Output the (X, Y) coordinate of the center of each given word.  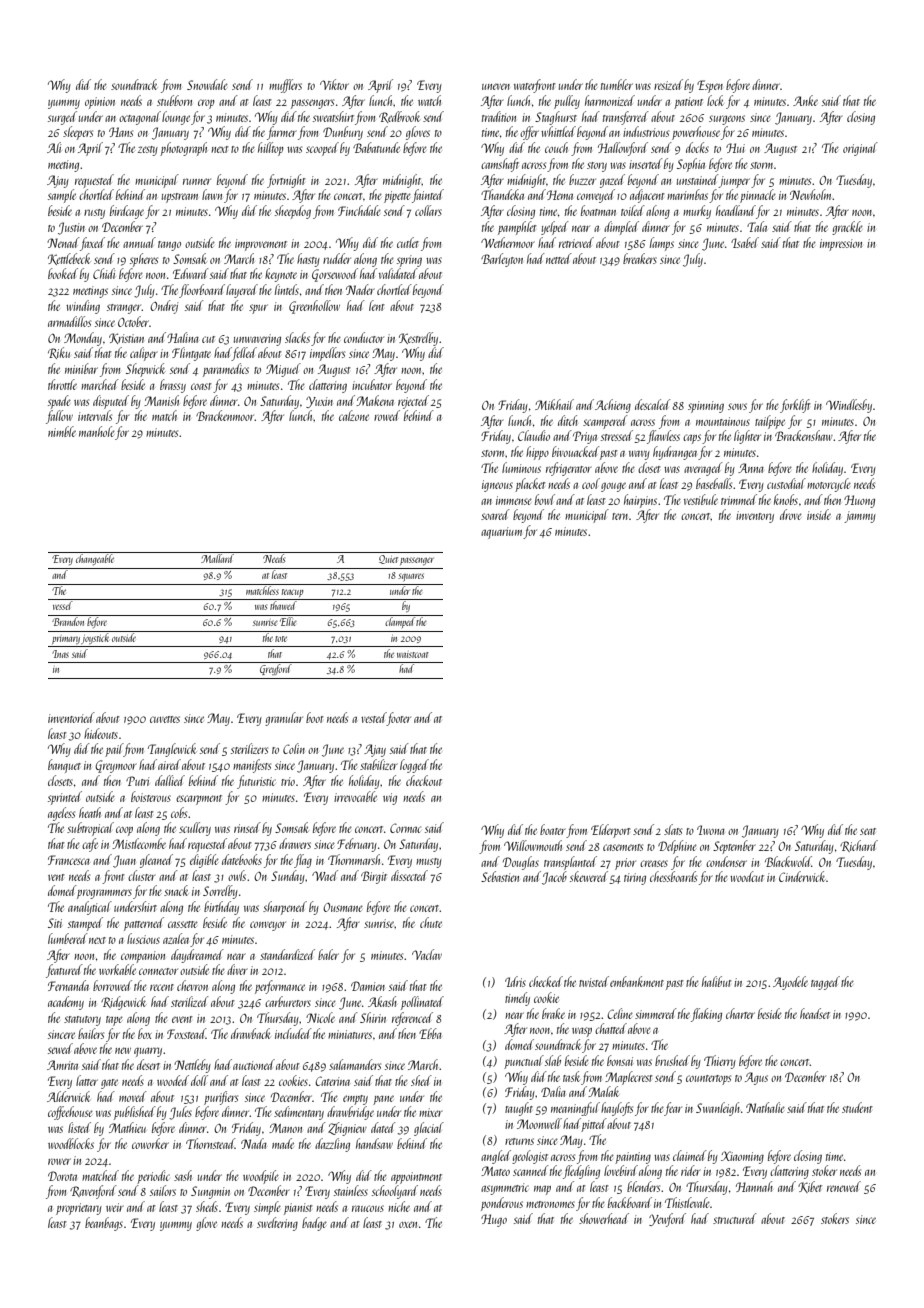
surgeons (727, 120)
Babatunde (376, 147)
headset (815, 1013)
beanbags (104, 1224)
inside (819, 514)
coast (201, 386)
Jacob (554, 878)
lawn (212, 194)
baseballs (714, 483)
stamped (85, 924)
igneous (497, 486)
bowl (545, 499)
